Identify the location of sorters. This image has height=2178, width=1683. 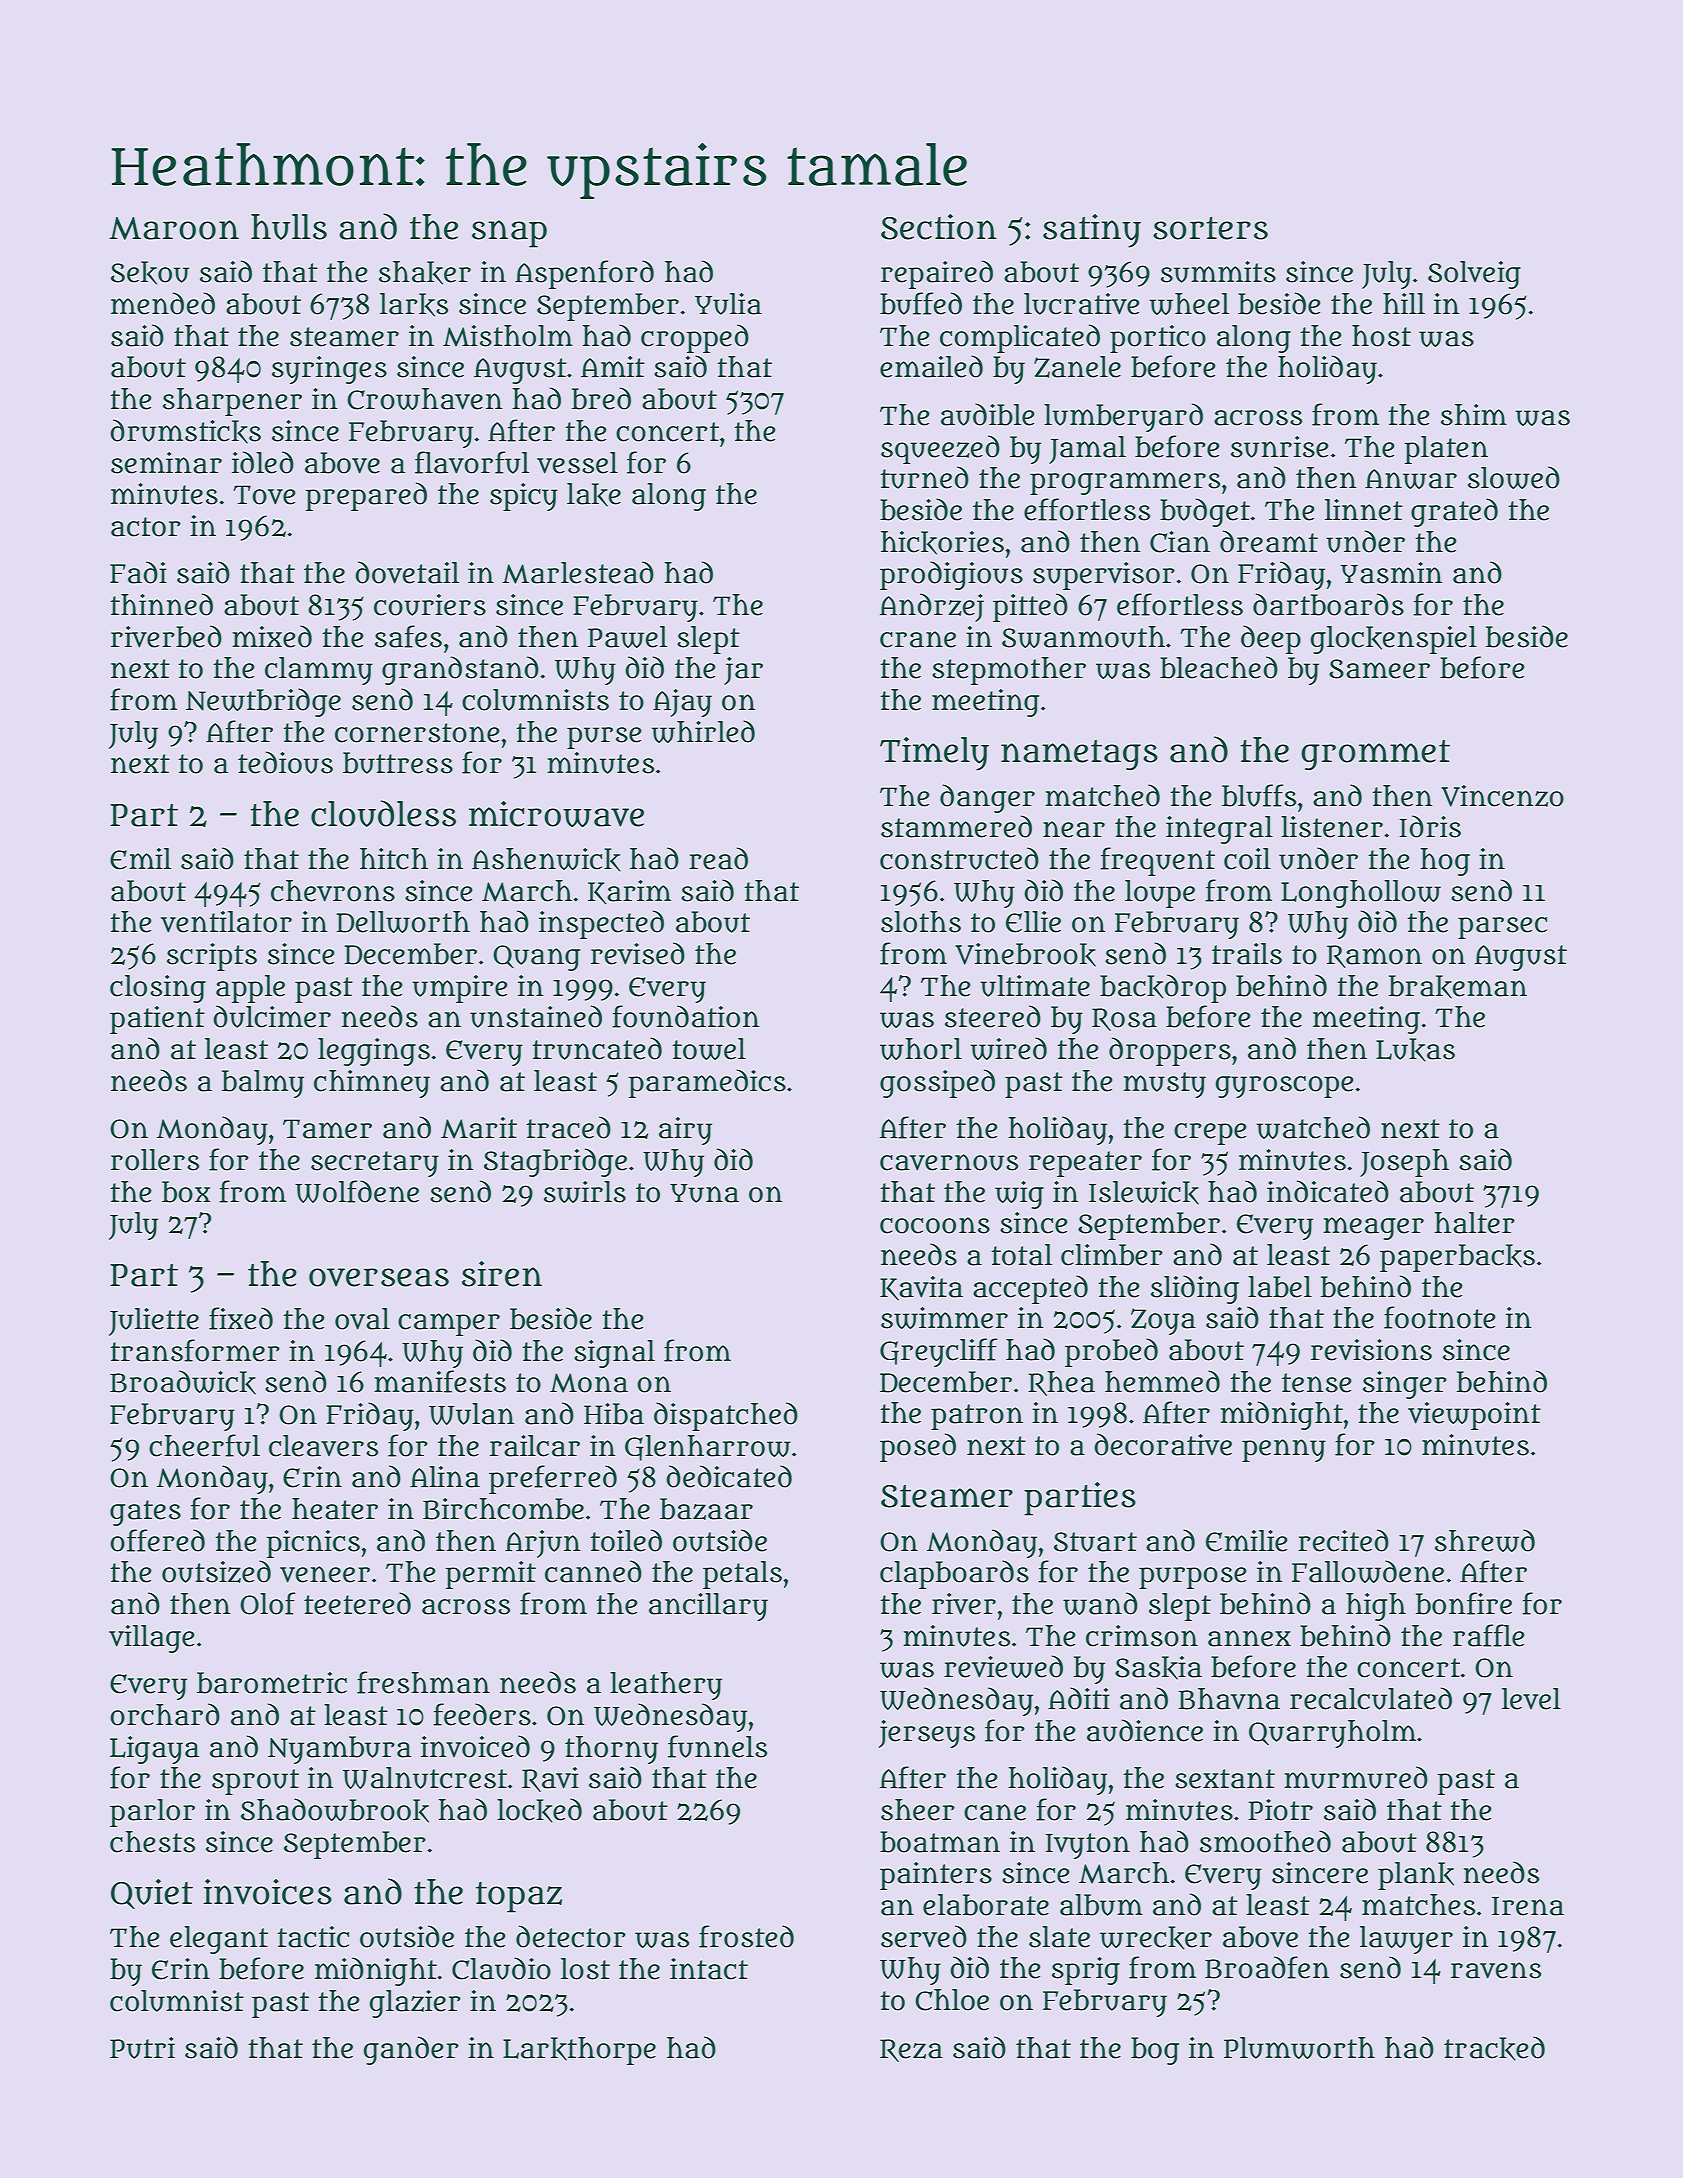
(1210, 228).
